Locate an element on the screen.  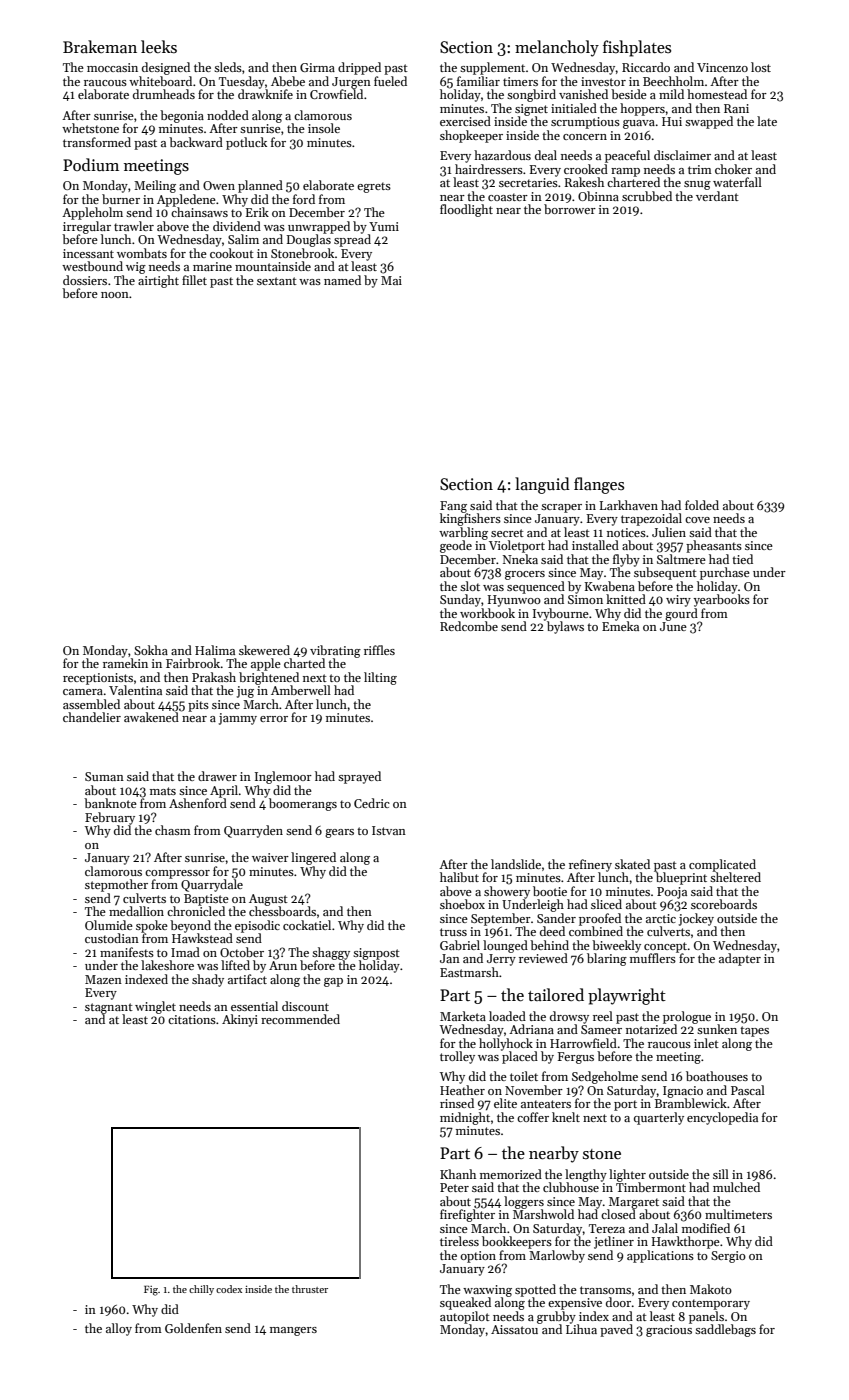
saddlebags is located at coordinates (725, 1330).
